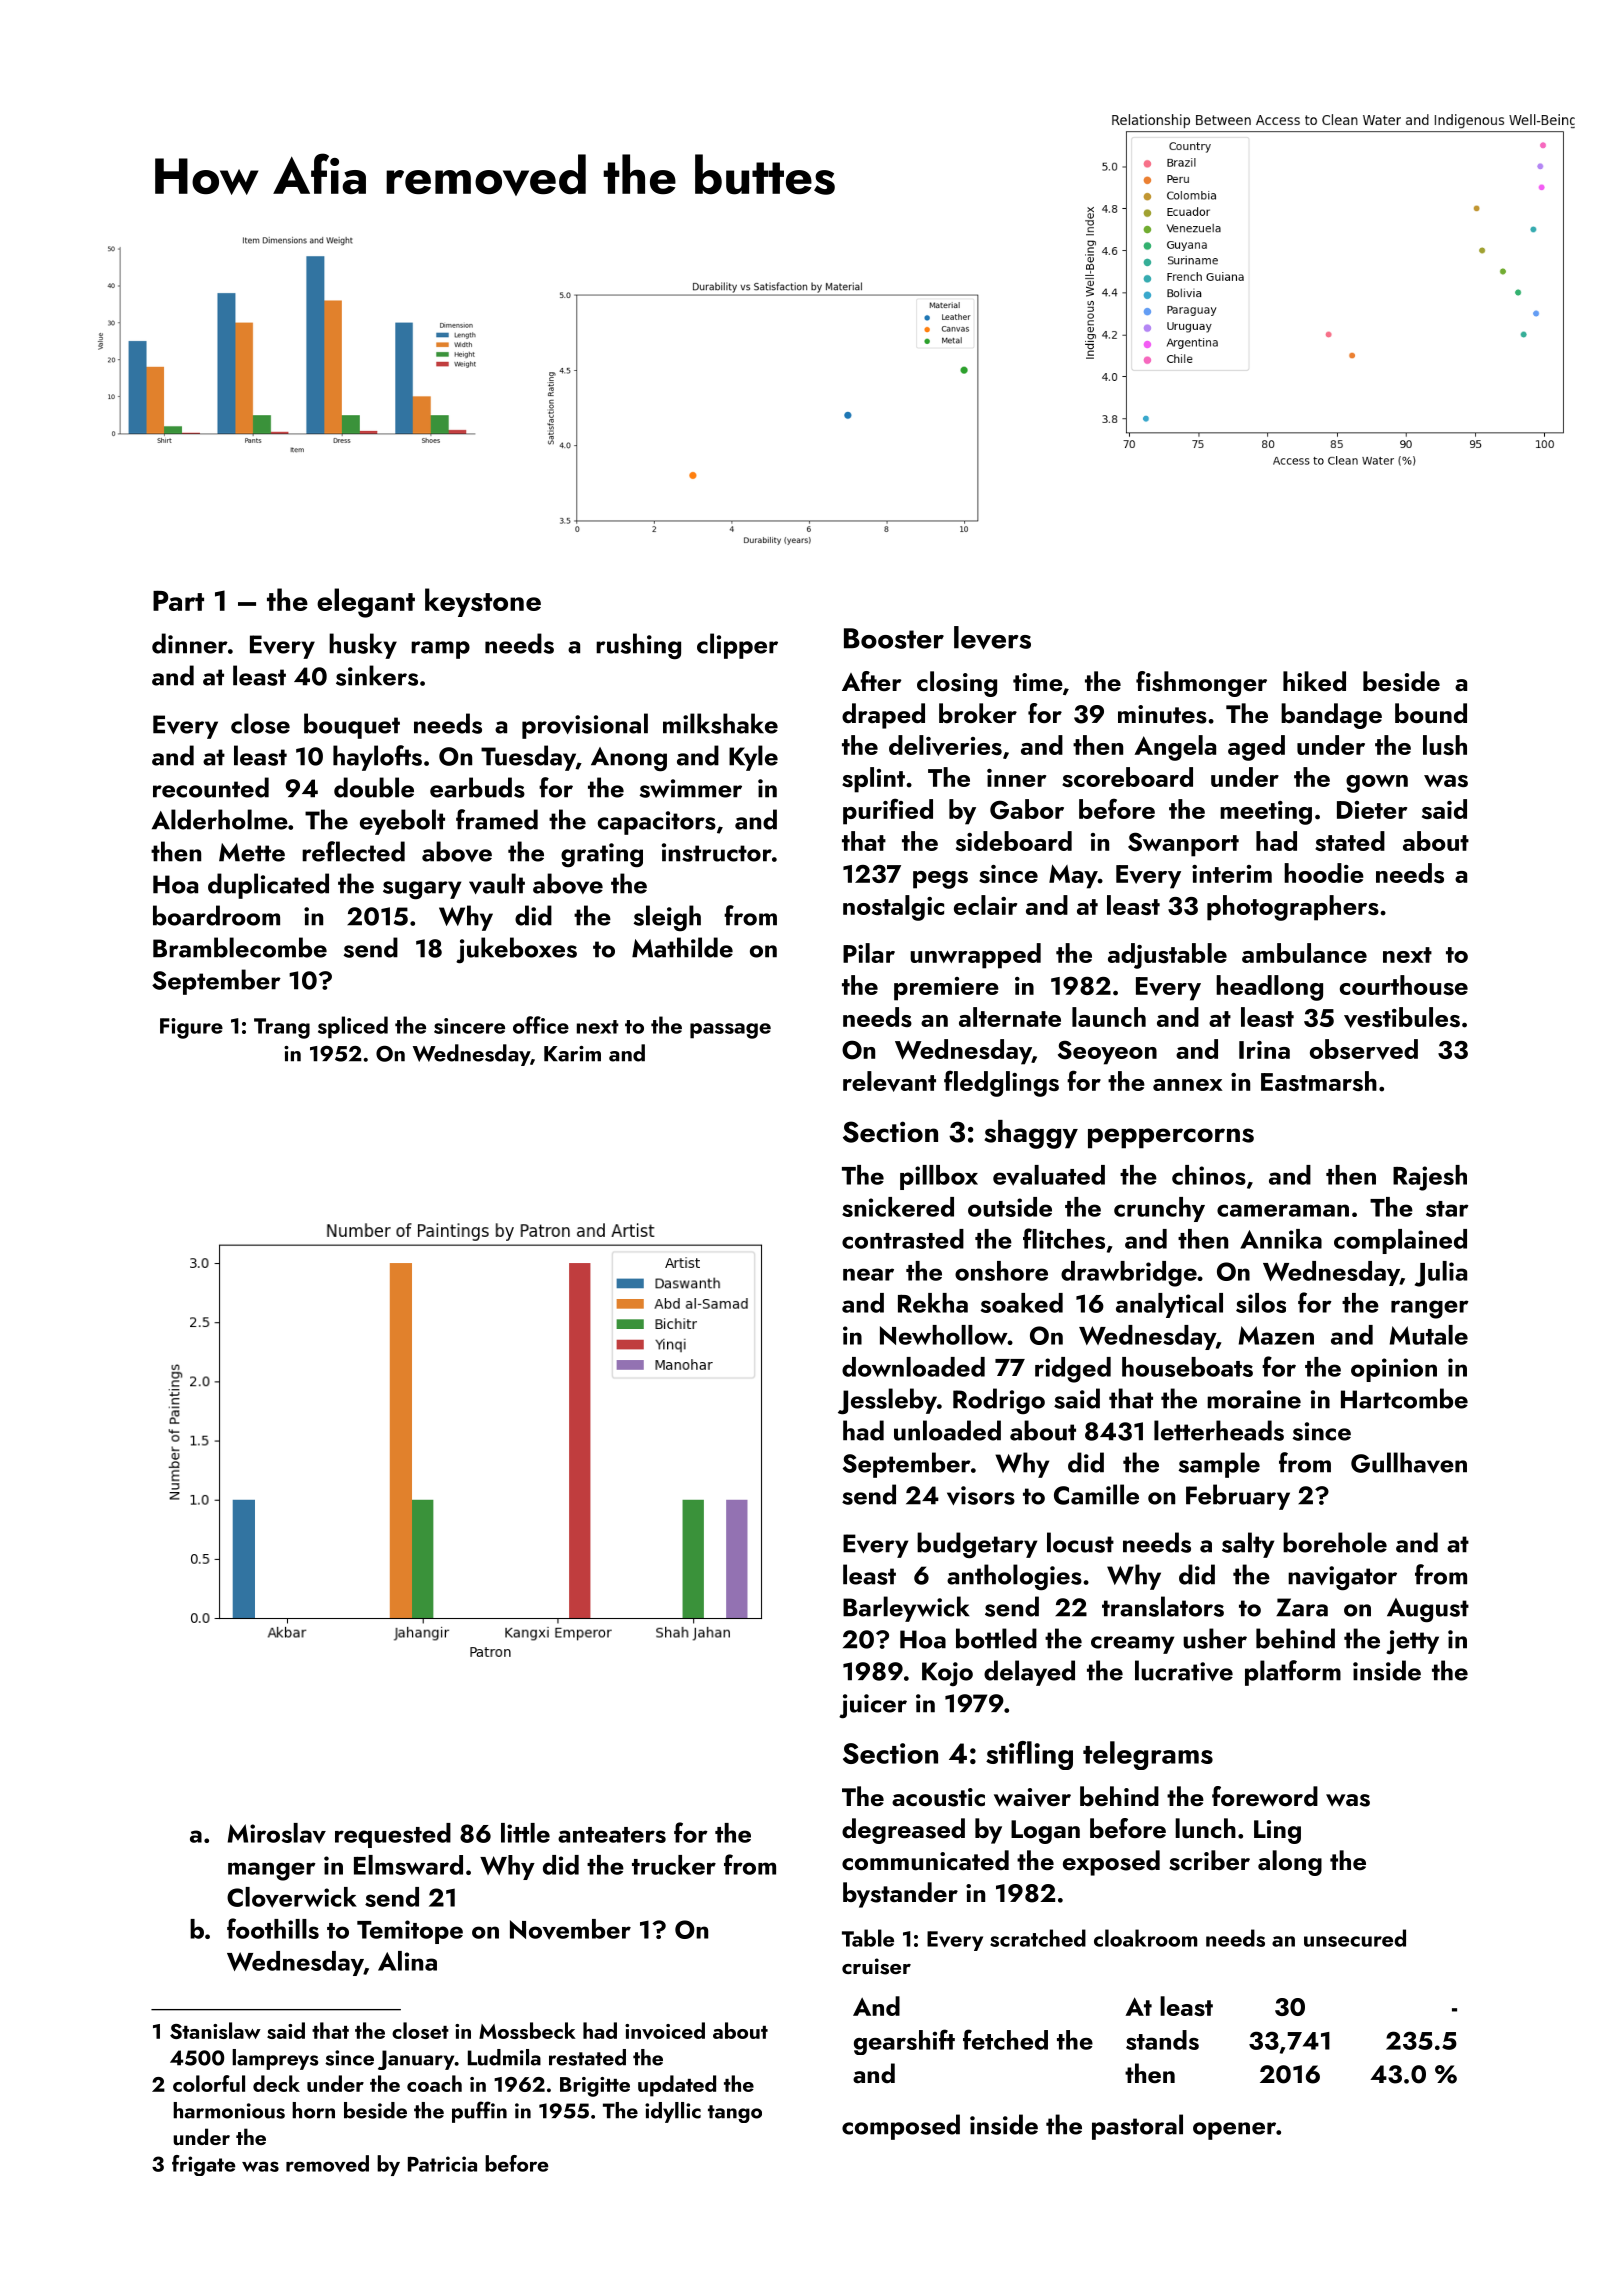  What do you see at coordinates (277, 1833) in the screenshot?
I see `Miroslav` at bounding box center [277, 1833].
